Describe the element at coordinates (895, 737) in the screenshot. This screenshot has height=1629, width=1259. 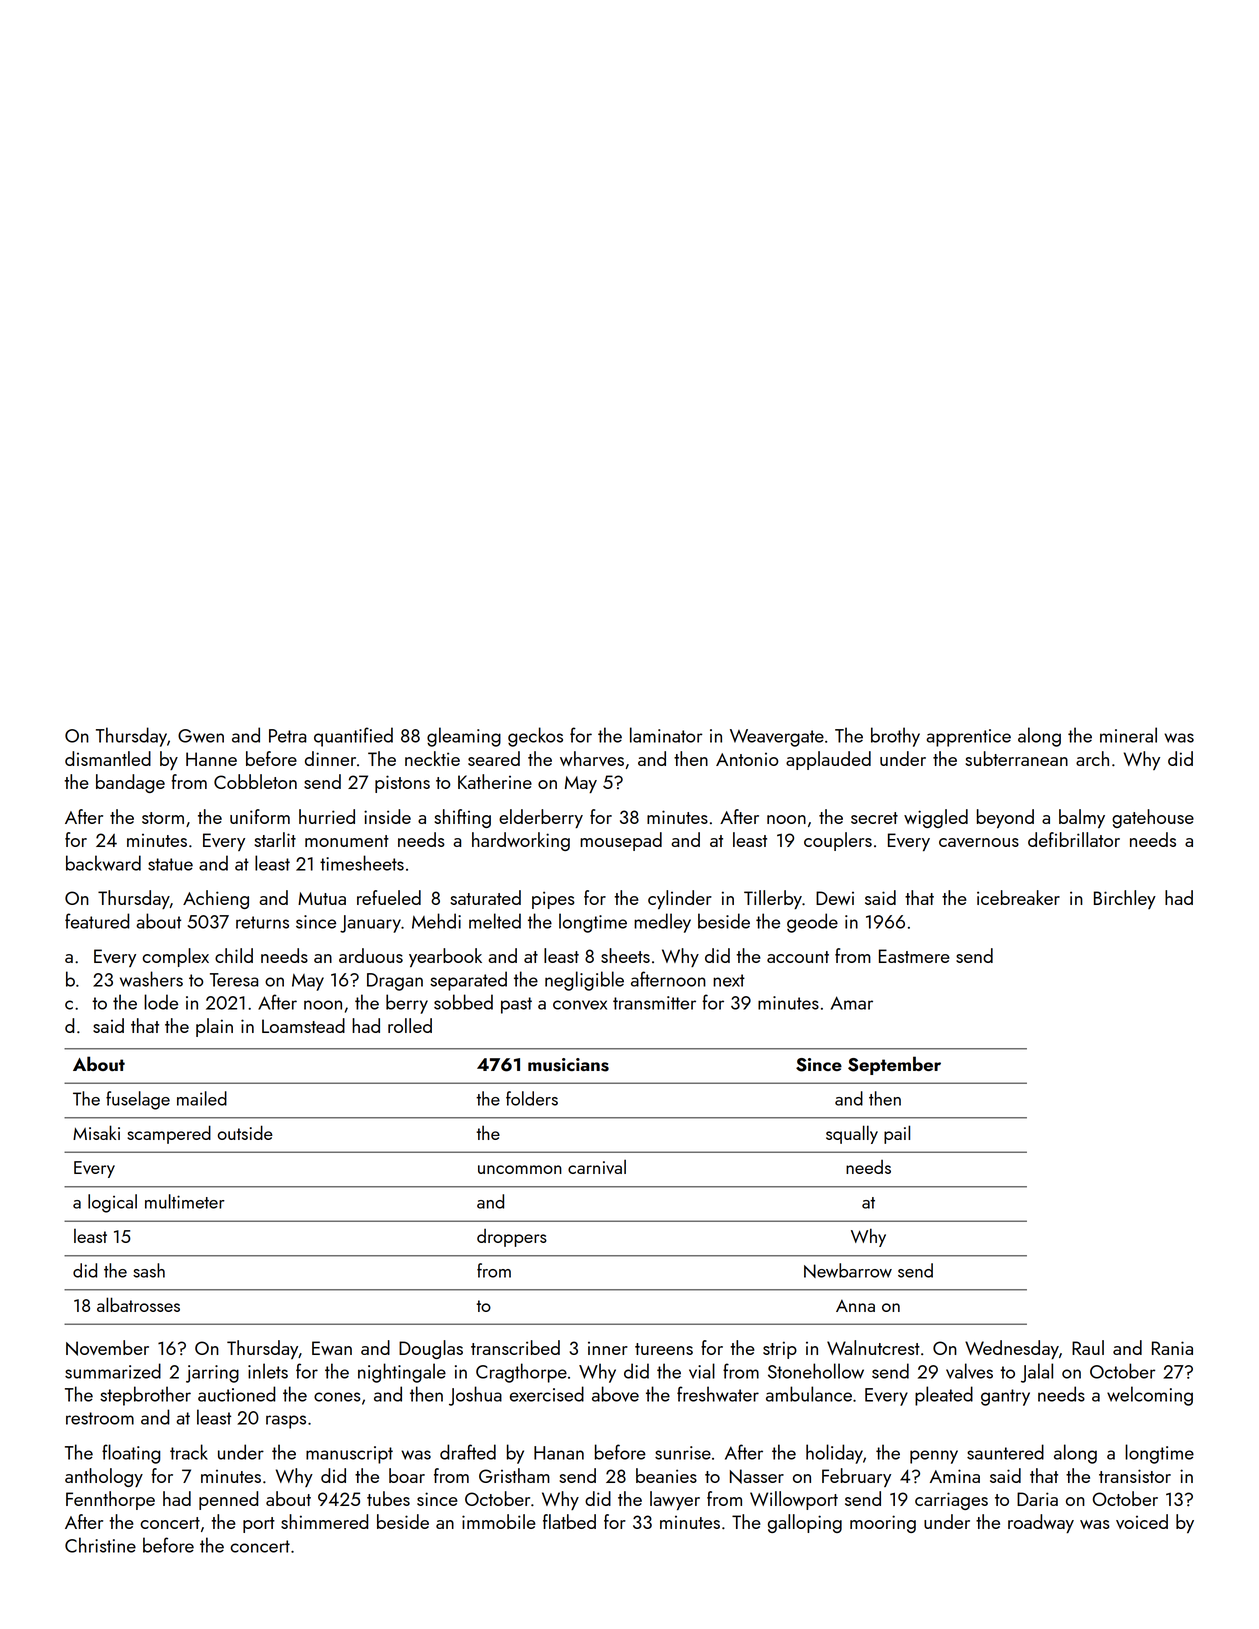
I see `brothy` at that location.
